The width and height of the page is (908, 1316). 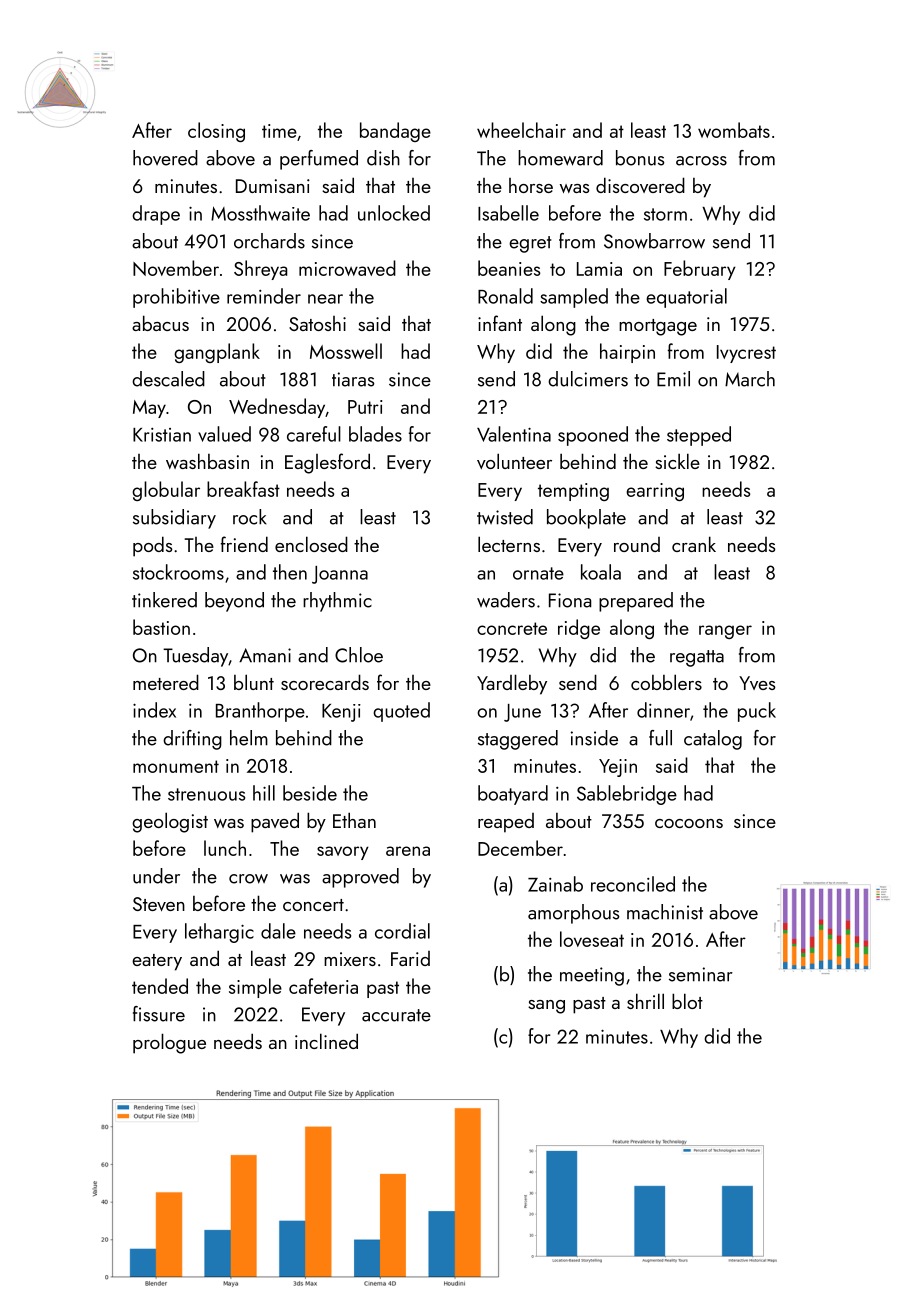 What do you see at coordinates (169, 1043) in the page?
I see `prologue` at bounding box center [169, 1043].
